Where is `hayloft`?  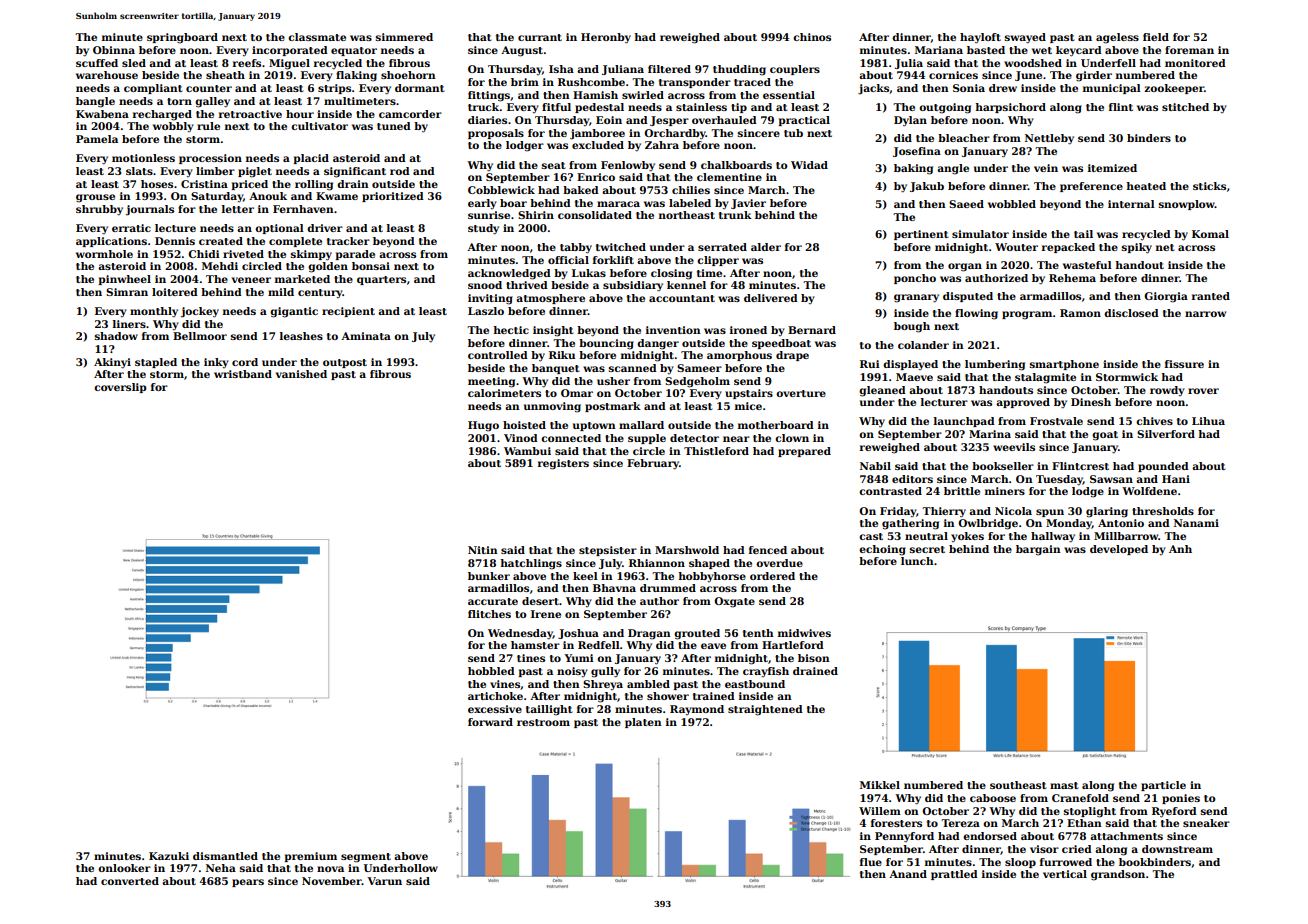
hayloft is located at coordinates (980, 38).
